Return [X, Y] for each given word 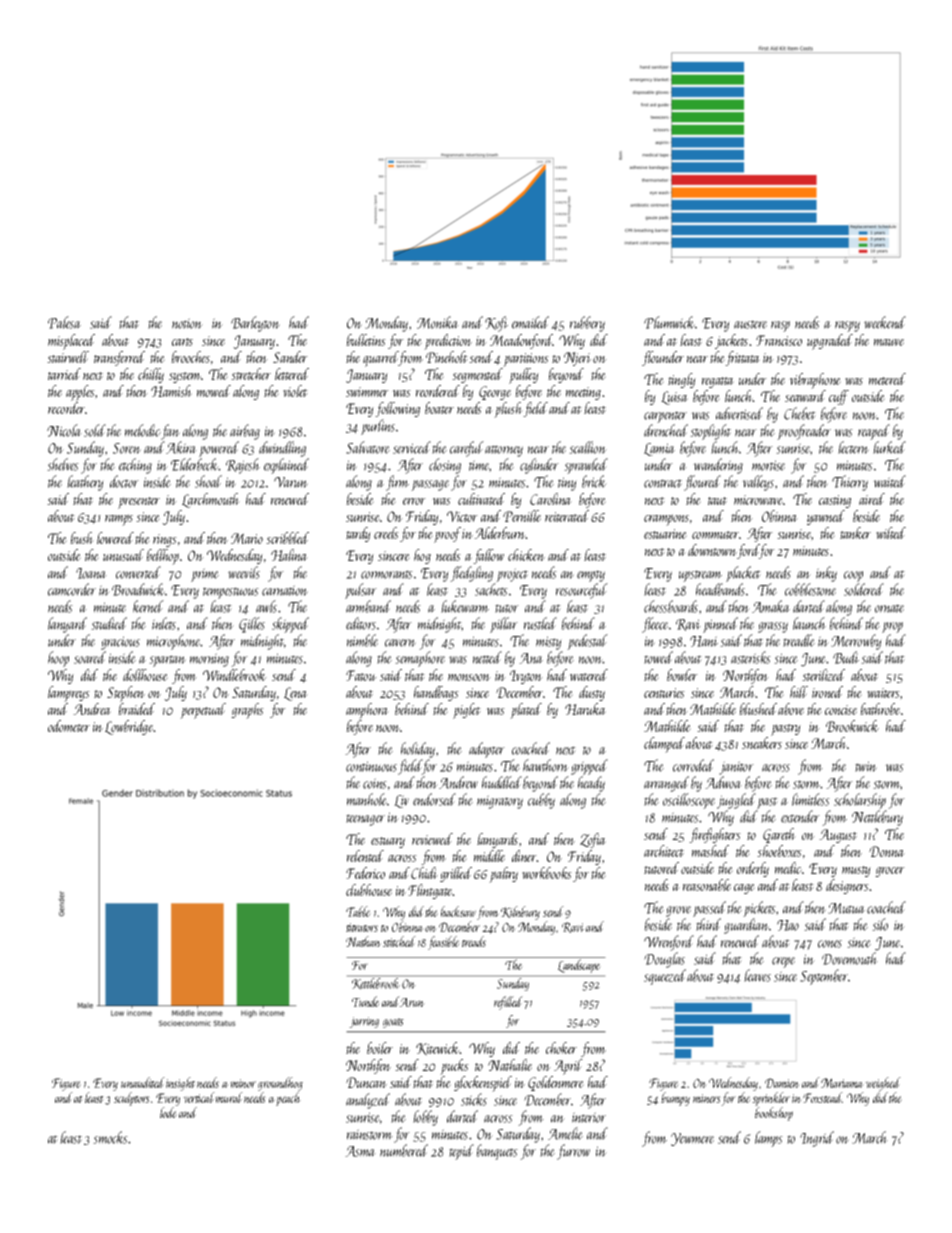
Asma [360, 1151]
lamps [769, 1139]
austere [750, 324]
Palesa [64, 322]
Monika [438, 322]
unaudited [143, 1082]
